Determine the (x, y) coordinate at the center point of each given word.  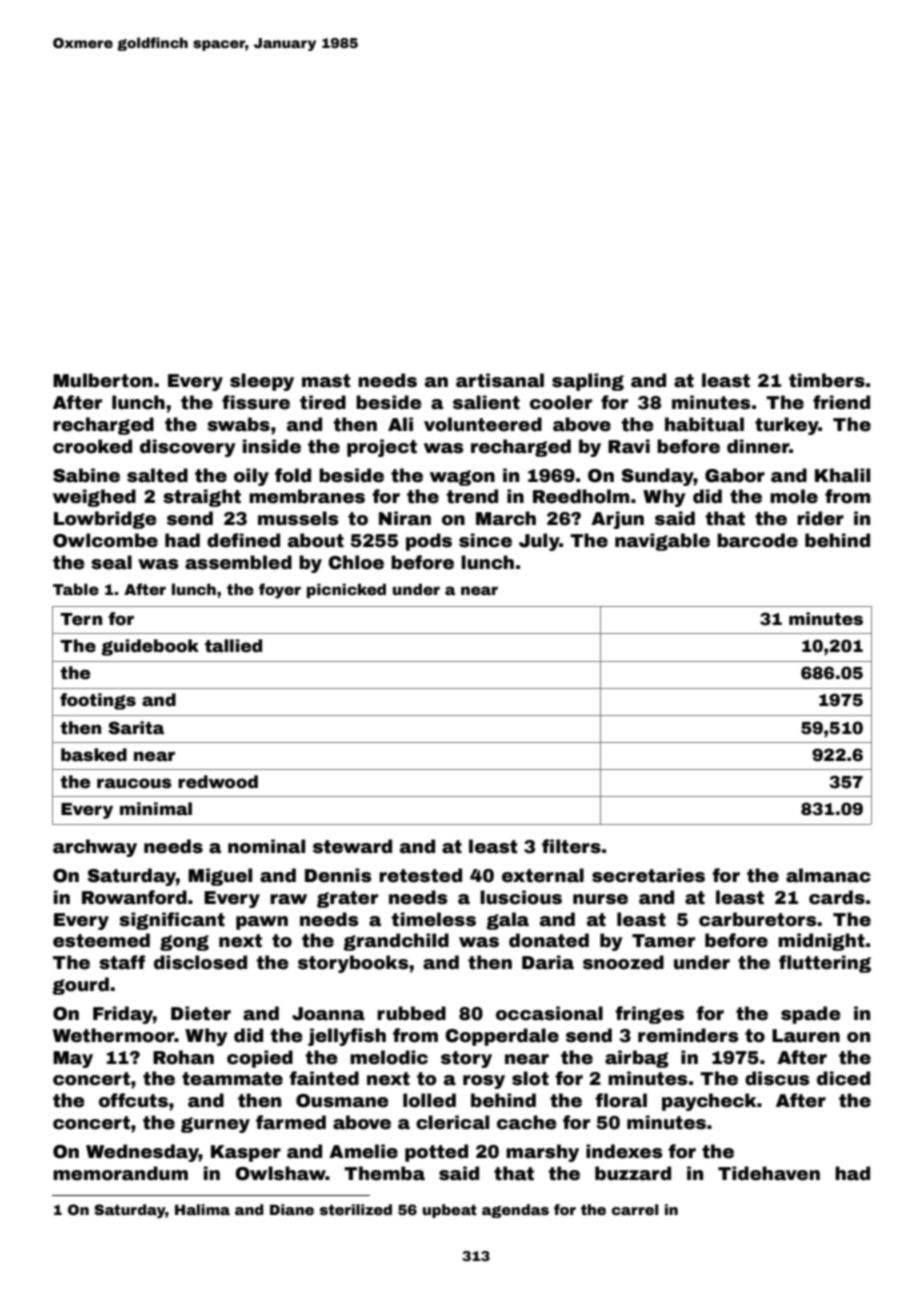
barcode (757, 540)
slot (530, 1078)
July (539, 542)
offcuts (133, 1100)
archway (95, 848)
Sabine (86, 475)
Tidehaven (769, 1173)
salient (486, 402)
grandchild (396, 942)
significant (172, 921)
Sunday (657, 477)
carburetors (757, 919)
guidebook (150, 647)
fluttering (825, 964)
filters (571, 846)
